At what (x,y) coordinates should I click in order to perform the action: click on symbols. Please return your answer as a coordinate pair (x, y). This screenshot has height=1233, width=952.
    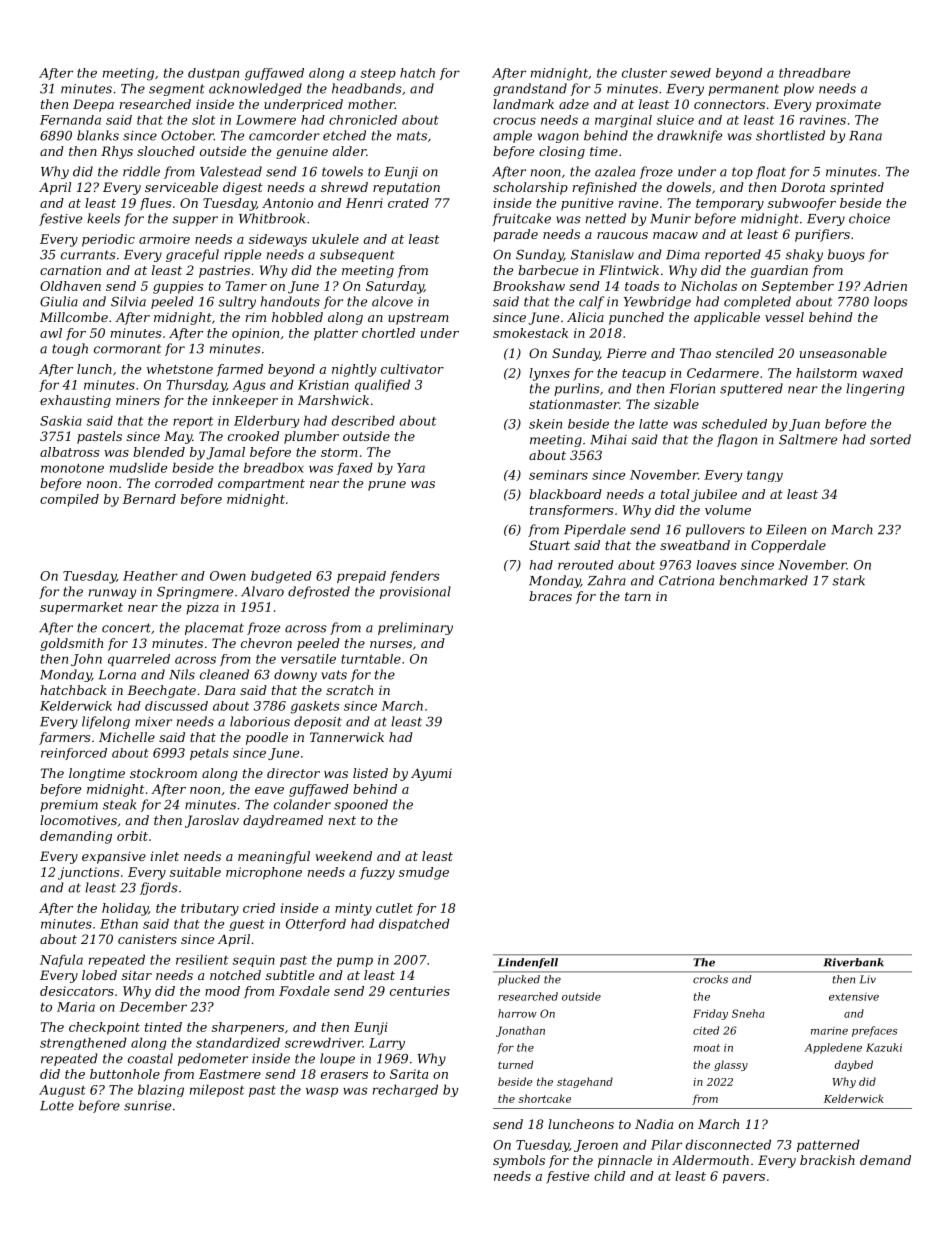
    Looking at the image, I should click on (519, 1161).
